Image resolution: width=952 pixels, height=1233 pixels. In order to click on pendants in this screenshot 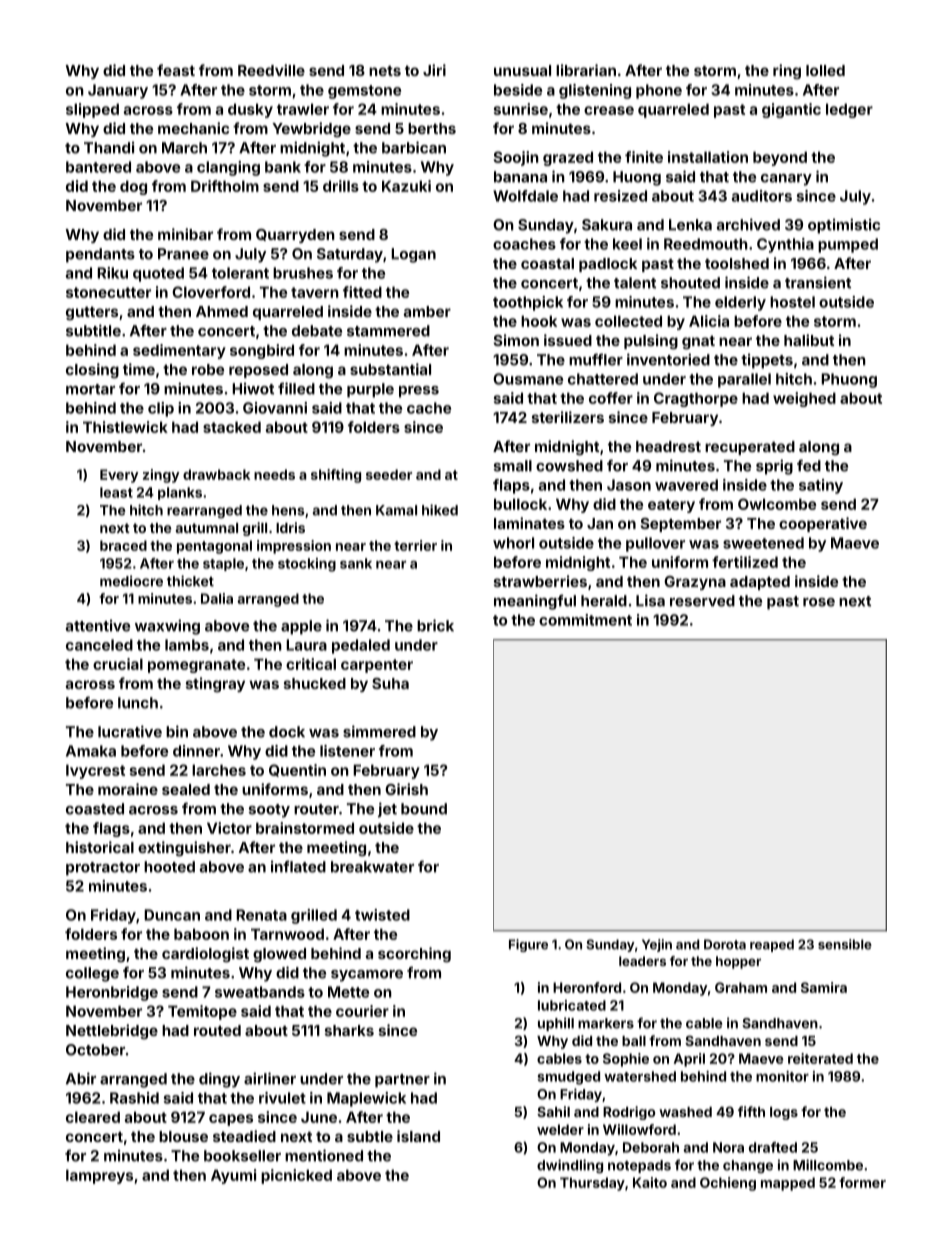, I will do `click(100, 255)`.
